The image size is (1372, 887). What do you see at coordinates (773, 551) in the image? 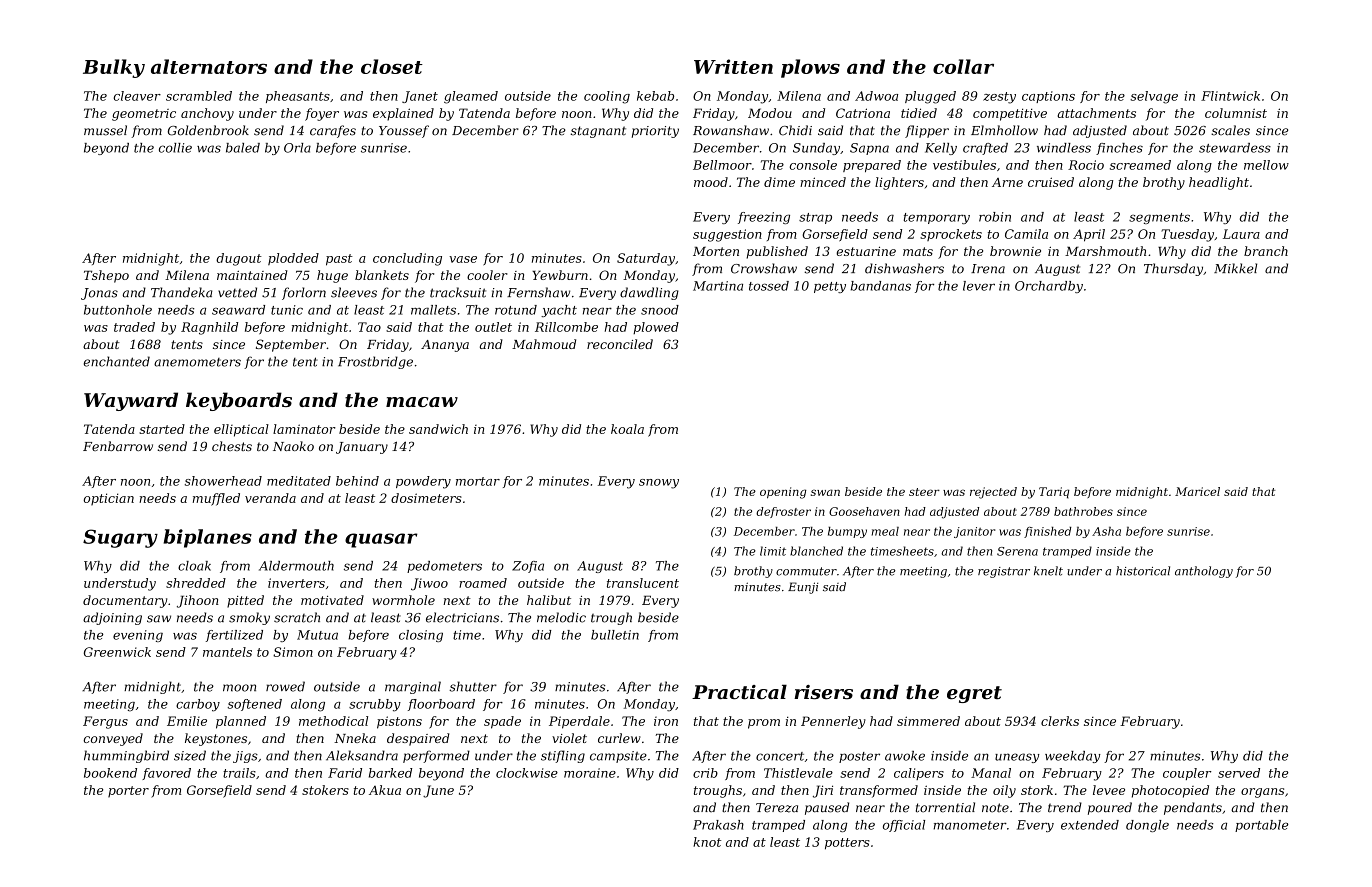
I see `limit` at bounding box center [773, 551].
